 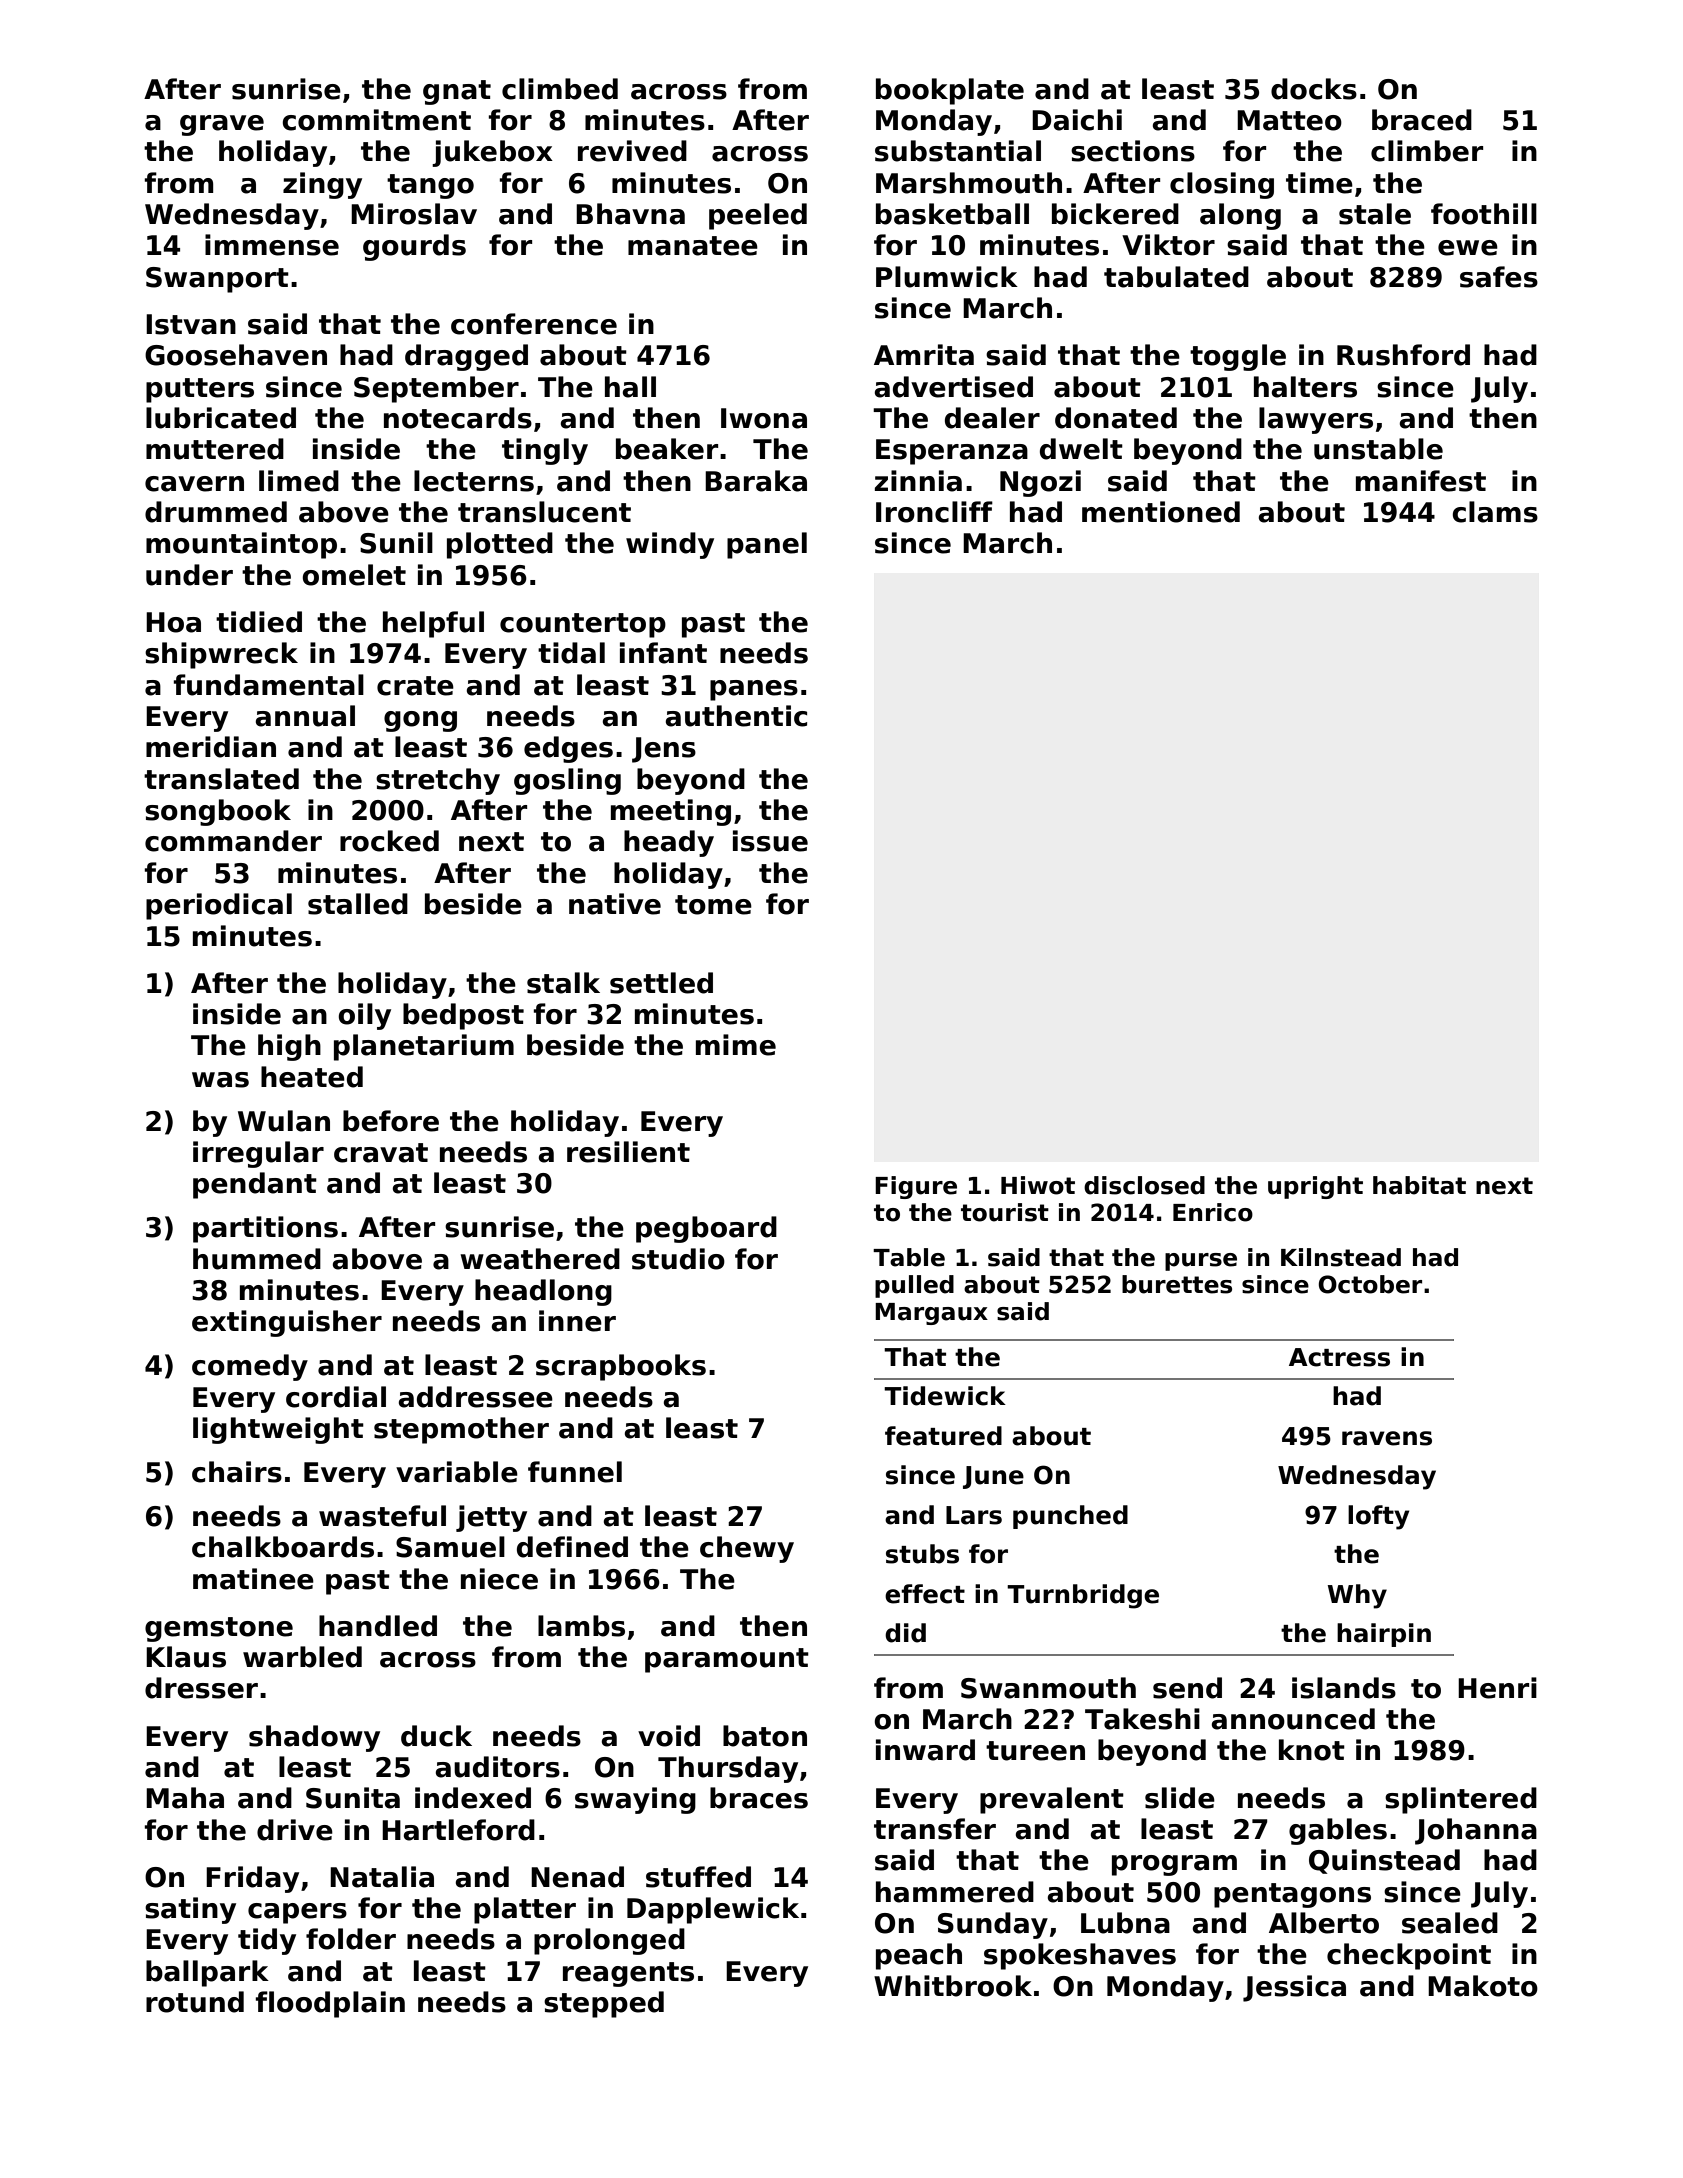 I want to click on edges, so click(x=568, y=749).
